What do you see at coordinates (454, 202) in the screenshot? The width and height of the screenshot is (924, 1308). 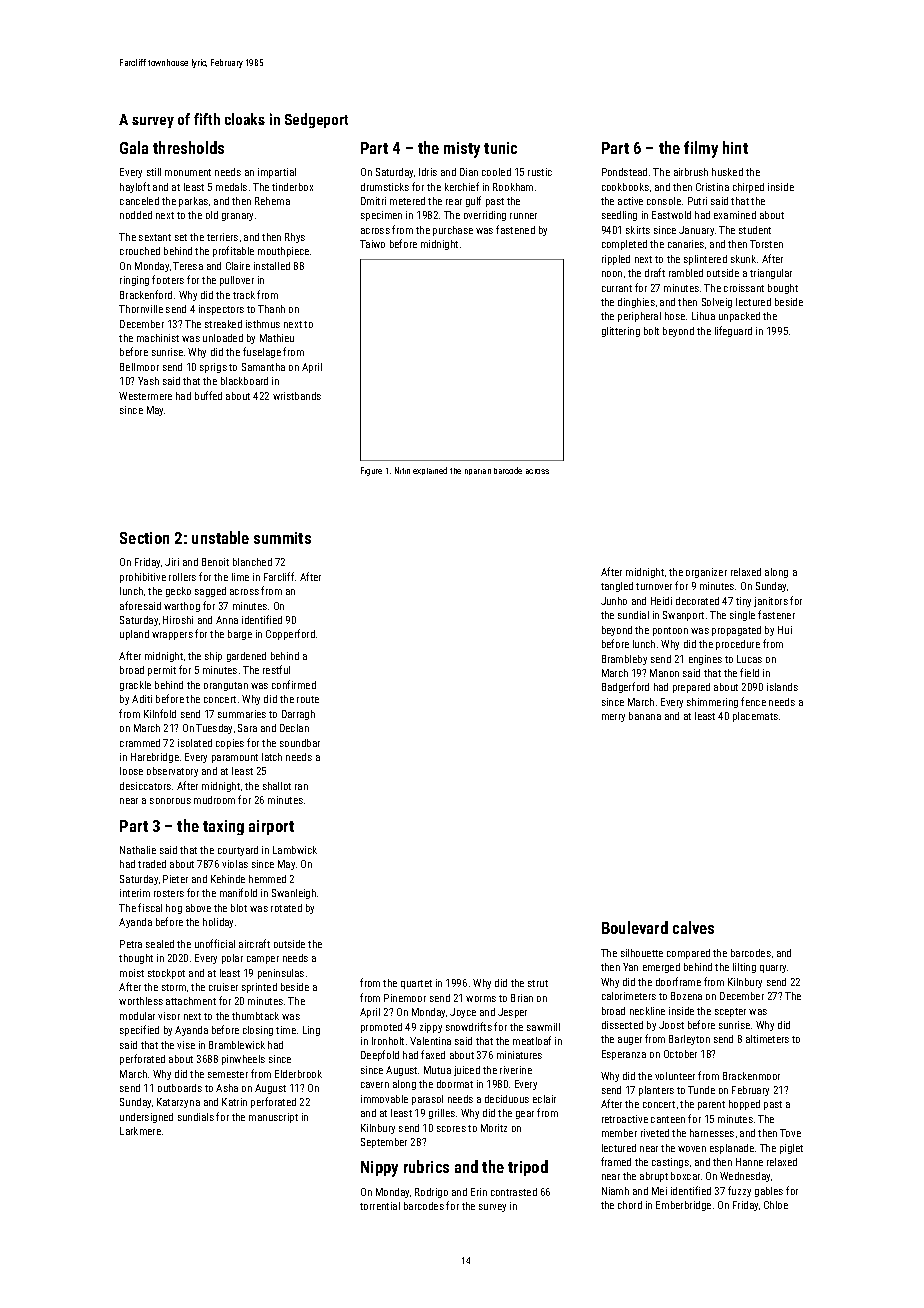 I see `rear` at bounding box center [454, 202].
